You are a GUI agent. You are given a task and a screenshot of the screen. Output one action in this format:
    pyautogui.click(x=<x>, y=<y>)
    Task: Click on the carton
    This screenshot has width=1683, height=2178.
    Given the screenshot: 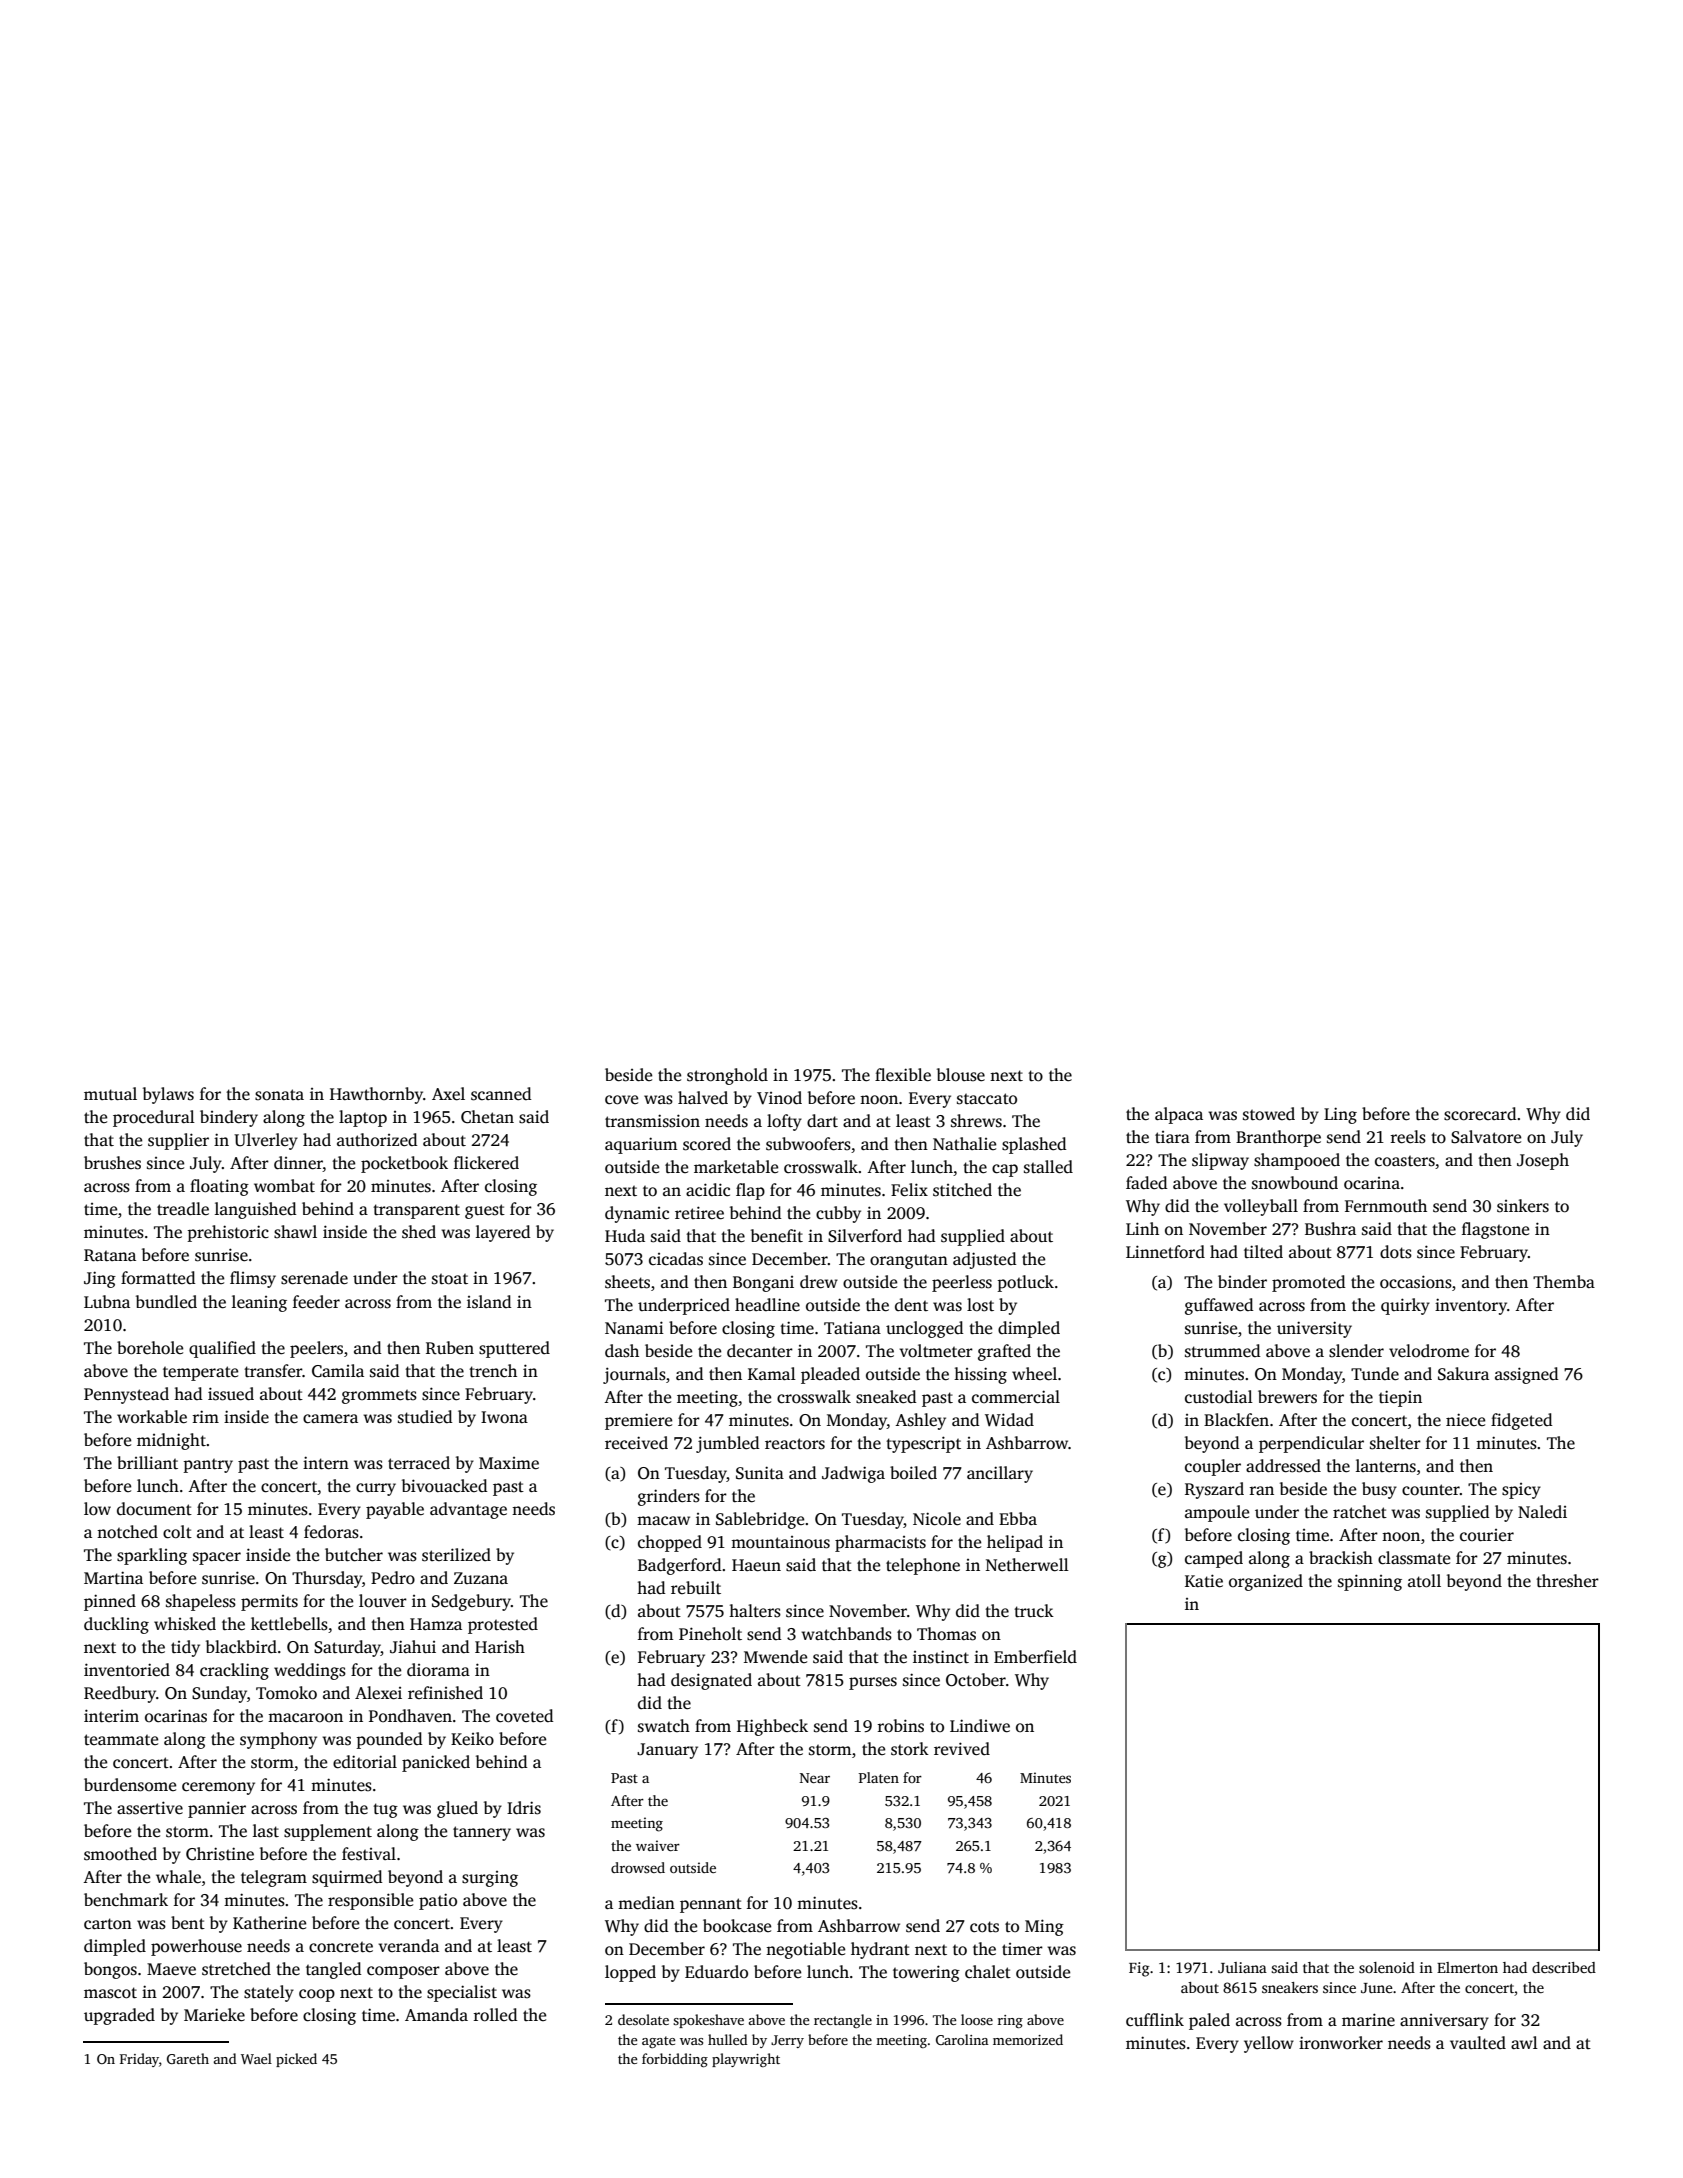 What is the action you would take?
    pyautogui.click(x=108, y=1924)
